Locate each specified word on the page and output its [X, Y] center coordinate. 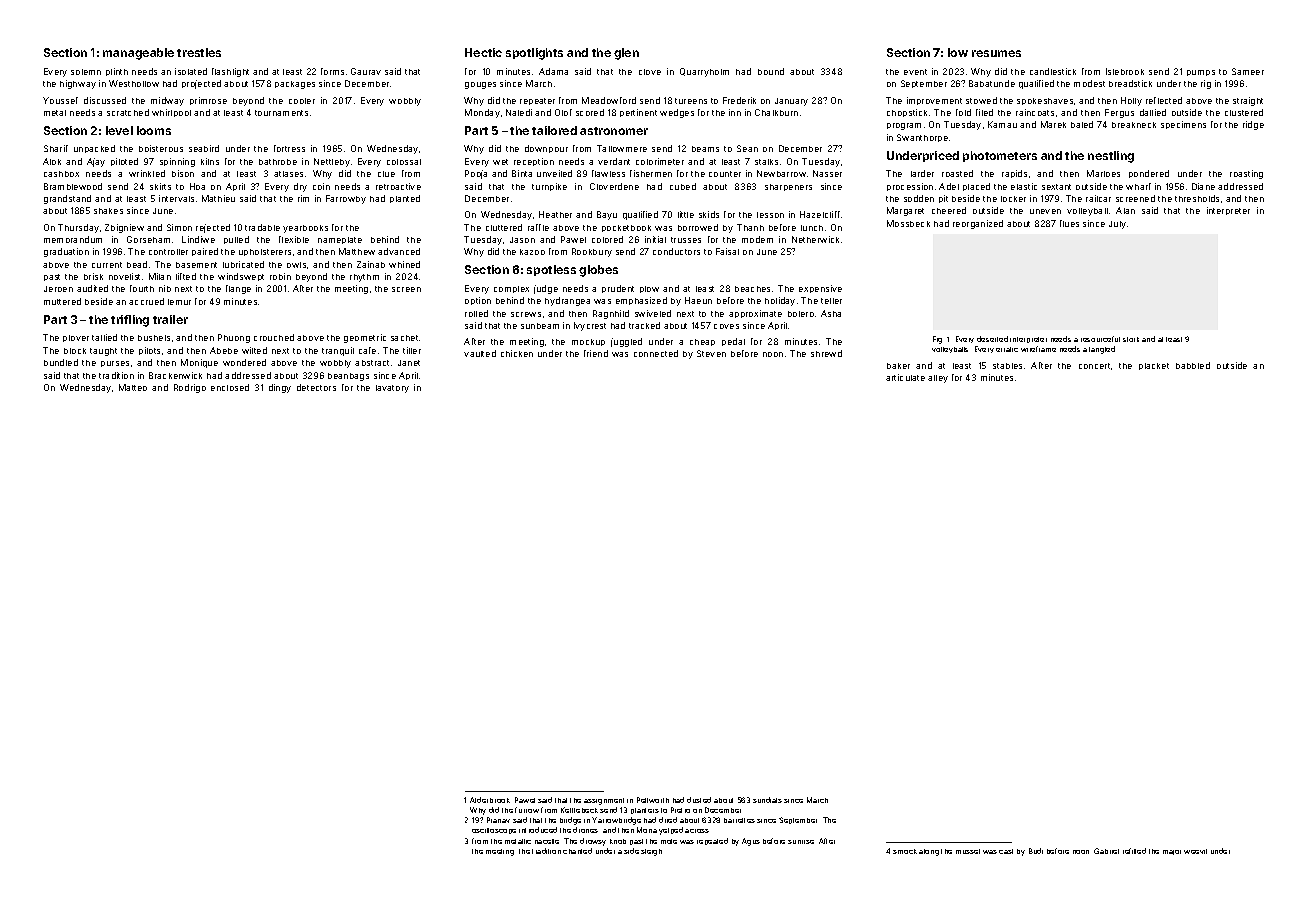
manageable [138, 54]
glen [626, 54]
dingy [280, 388]
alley [938, 379]
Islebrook [1125, 71]
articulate [905, 377]
